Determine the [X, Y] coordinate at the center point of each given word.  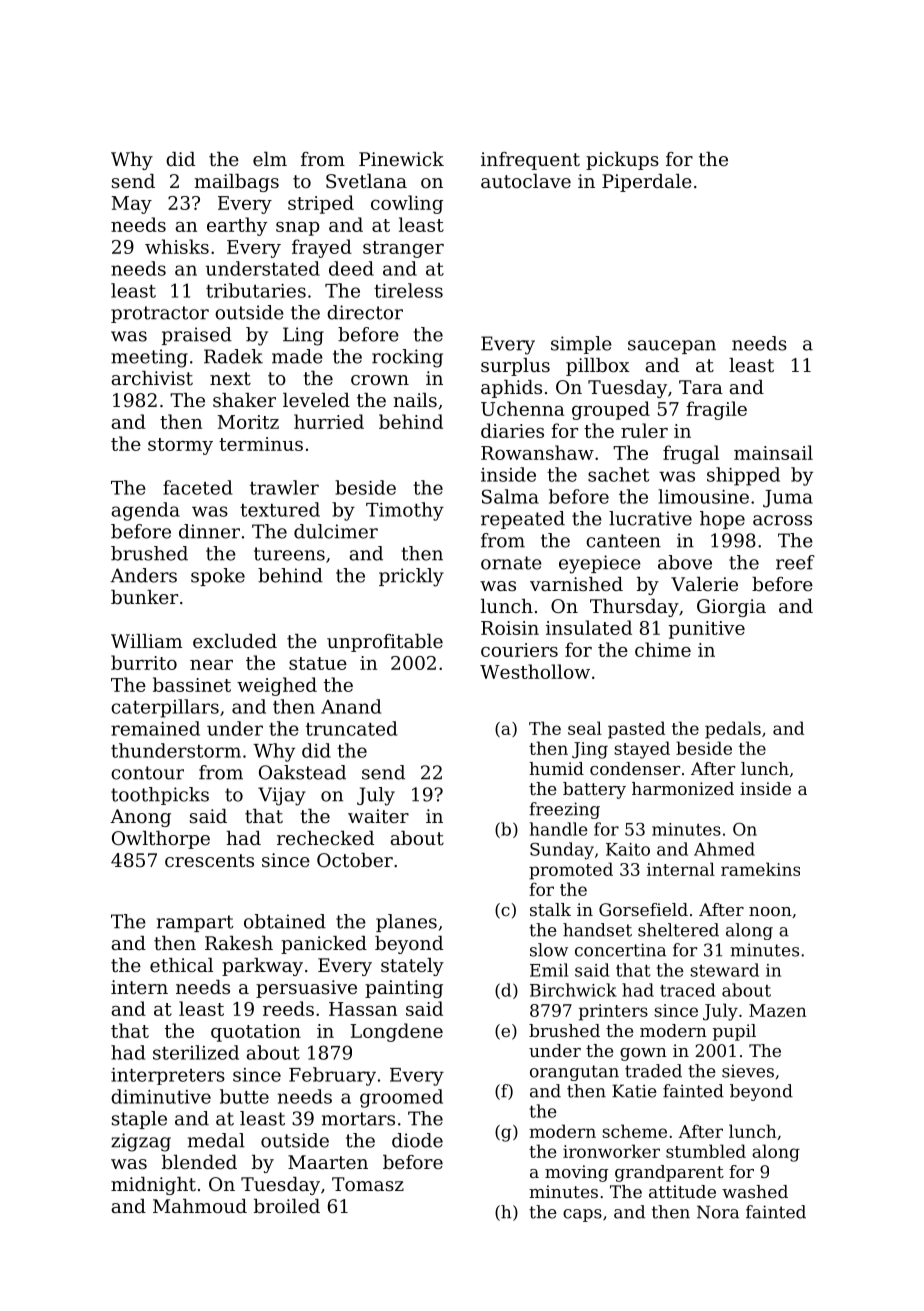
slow [549, 950]
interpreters [168, 1076]
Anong [140, 818]
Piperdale [647, 183]
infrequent [530, 161]
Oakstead [302, 772]
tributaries [256, 290]
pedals [733, 730]
